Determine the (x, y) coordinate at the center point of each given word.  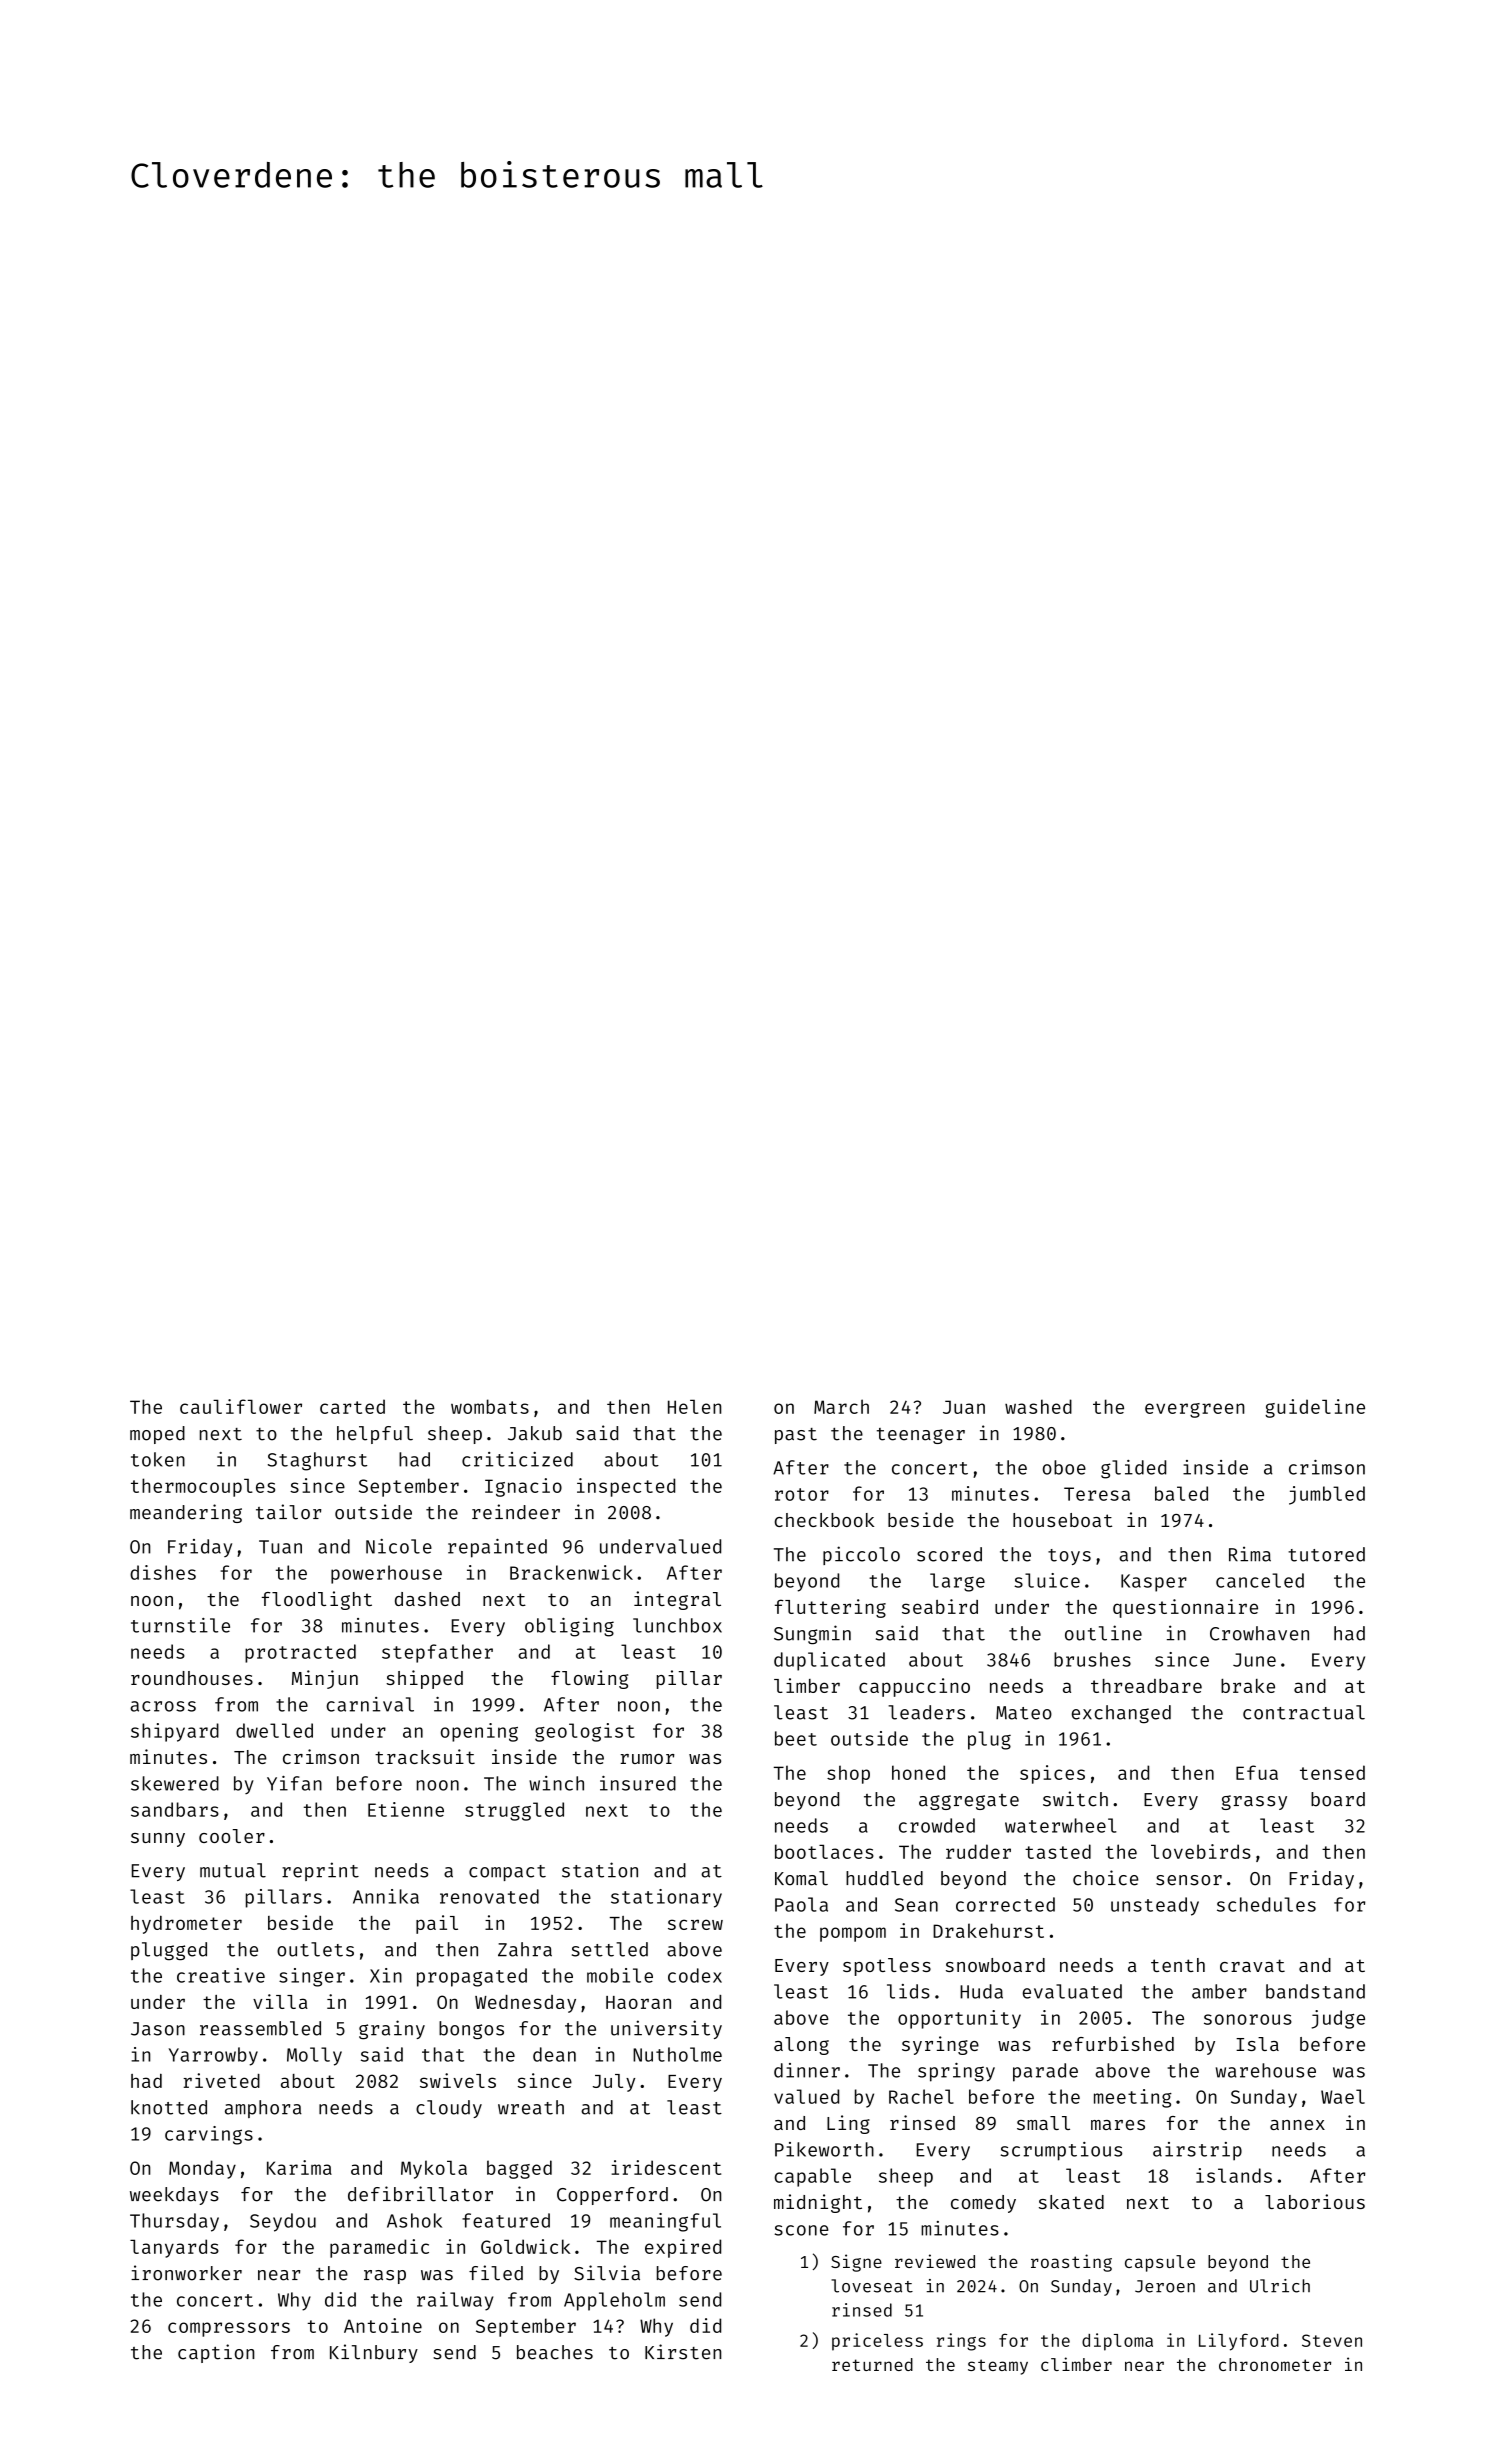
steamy (998, 2367)
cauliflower (241, 1406)
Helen (694, 1406)
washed (1038, 1406)
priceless (877, 2342)
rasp (385, 2277)
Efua (1257, 1772)
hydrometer (186, 1924)
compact (507, 1873)
